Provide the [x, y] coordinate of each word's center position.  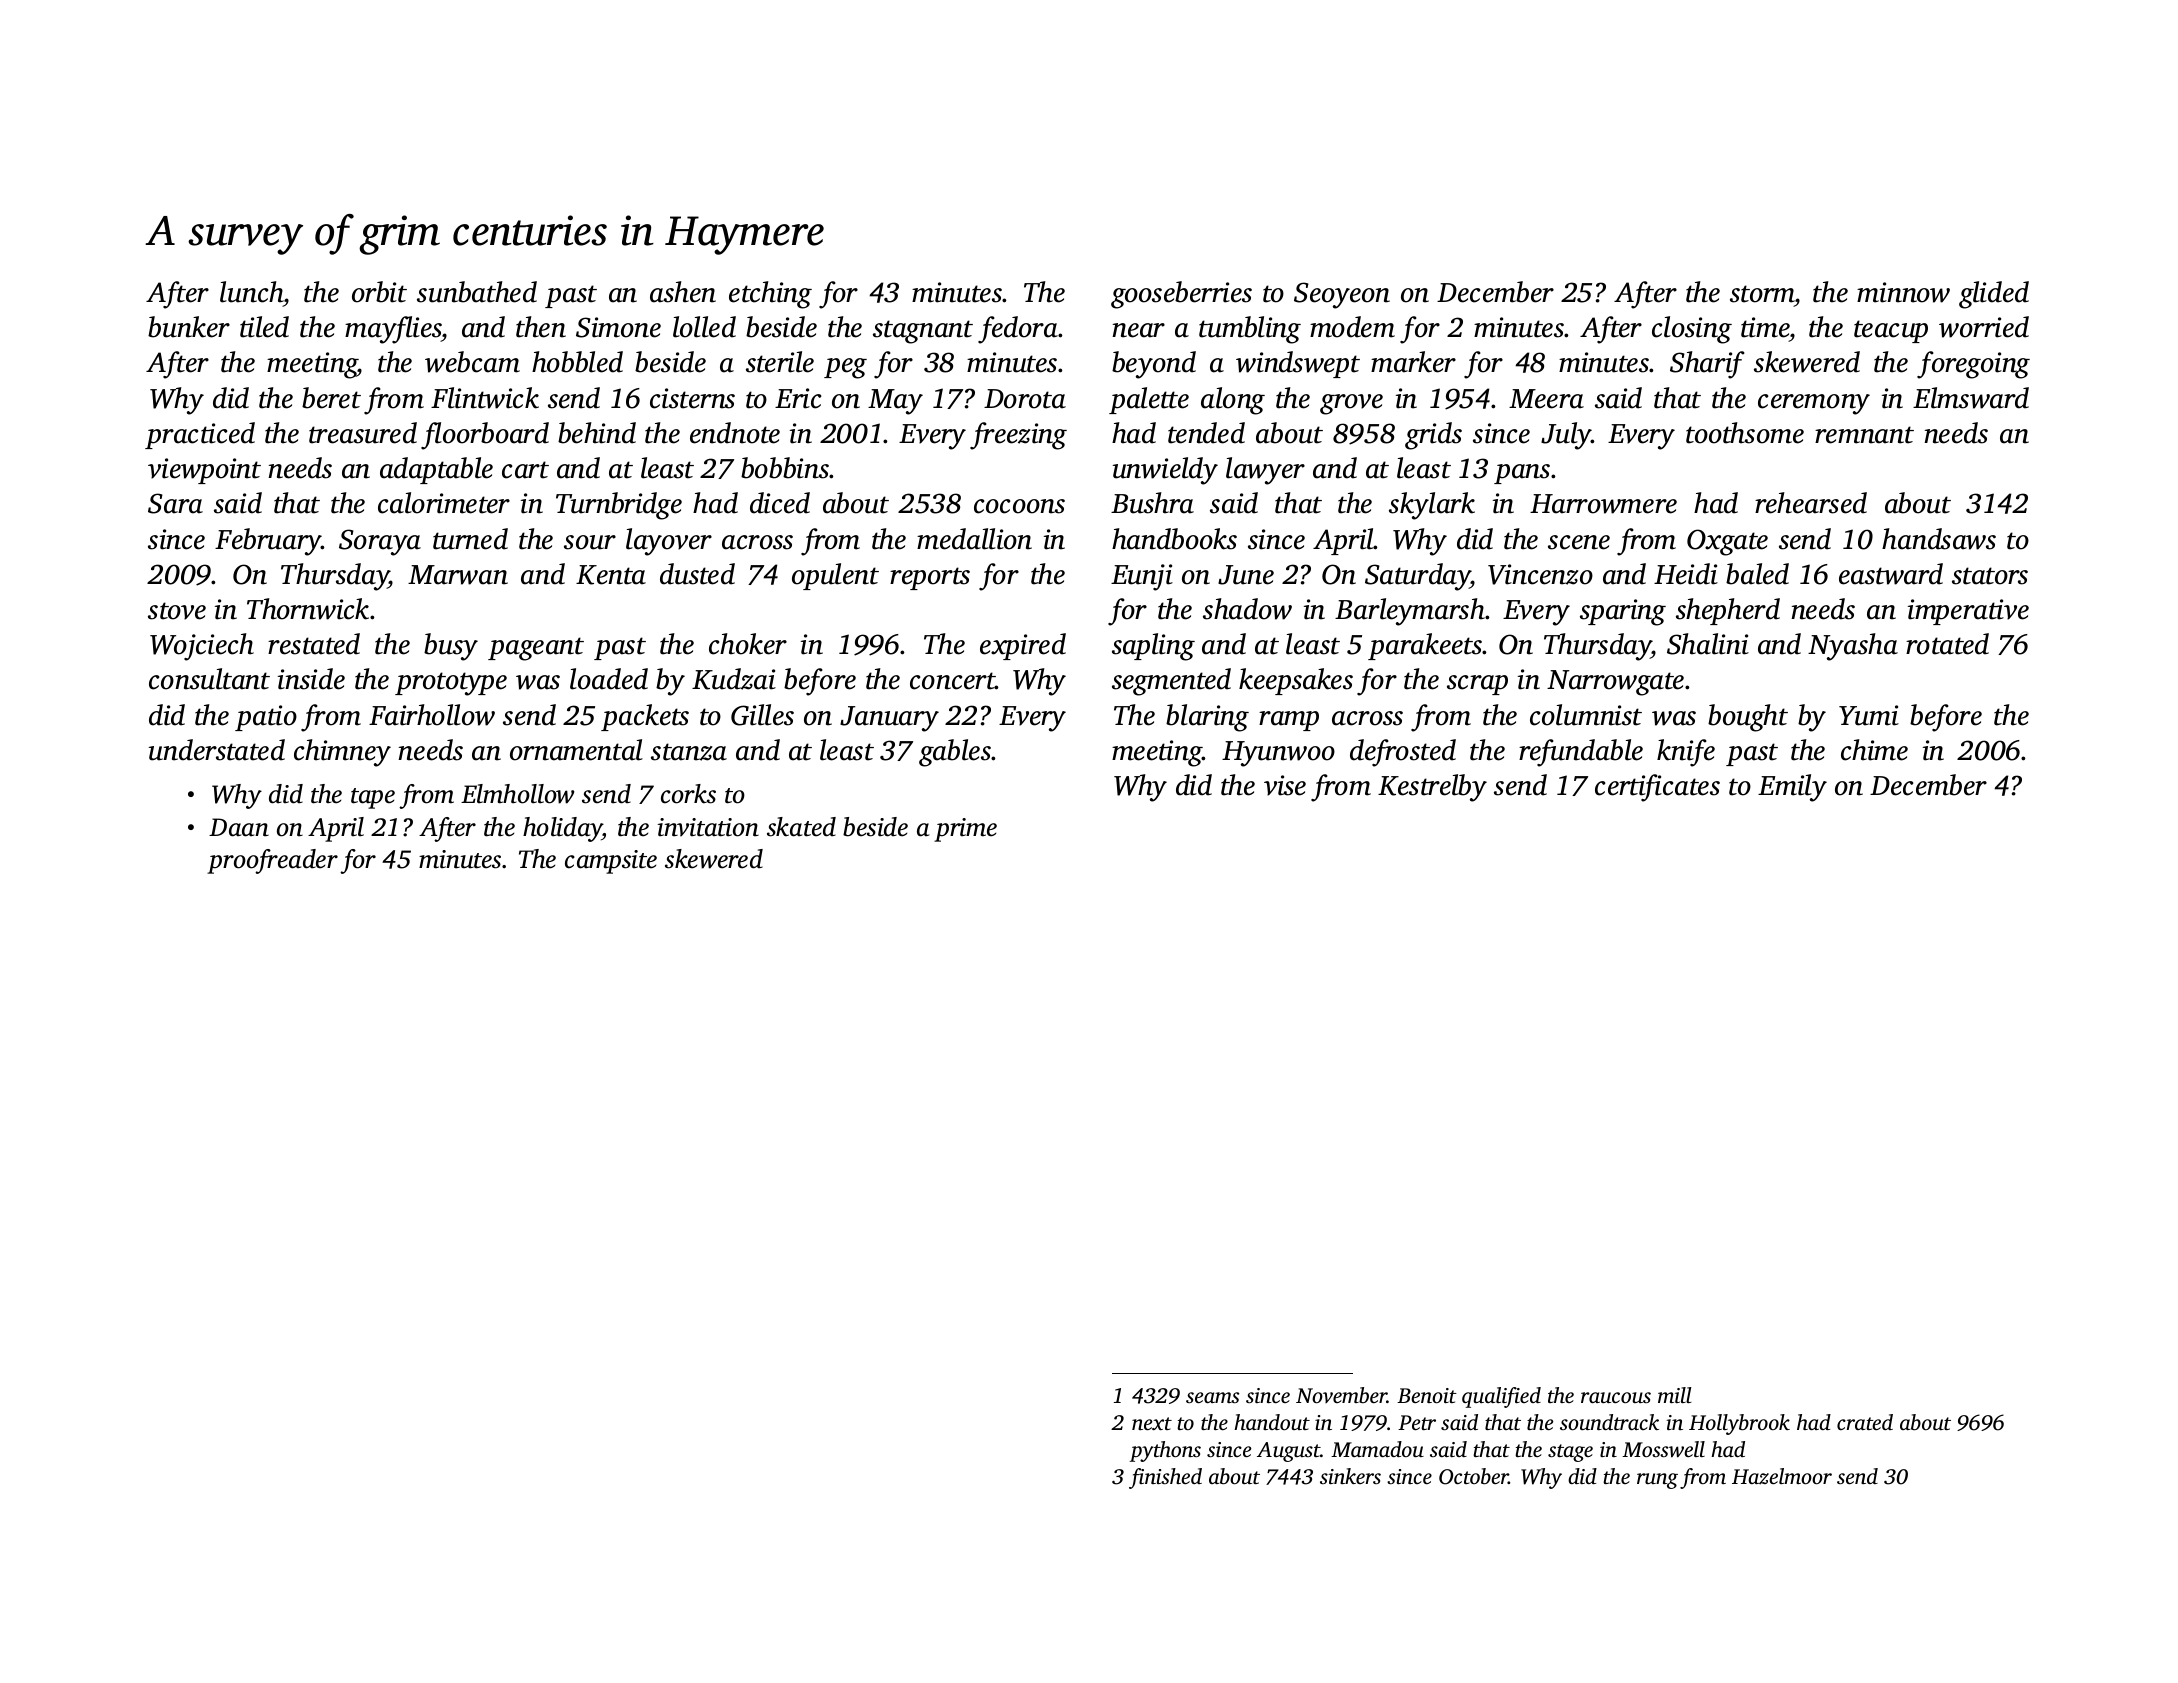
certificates [1657, 788]
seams [1212, 1397]
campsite [611, 862]
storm [1762, 294]
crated [1865, 1422]
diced [780, 503]
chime [1874, 750]
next [1152, 1423]
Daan [239, 827]
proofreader [272, 861]
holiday [563, 829]
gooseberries [1181, 295]
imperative [1968, 612]
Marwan [458, 575]
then [541, 327]
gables [955, 753]
